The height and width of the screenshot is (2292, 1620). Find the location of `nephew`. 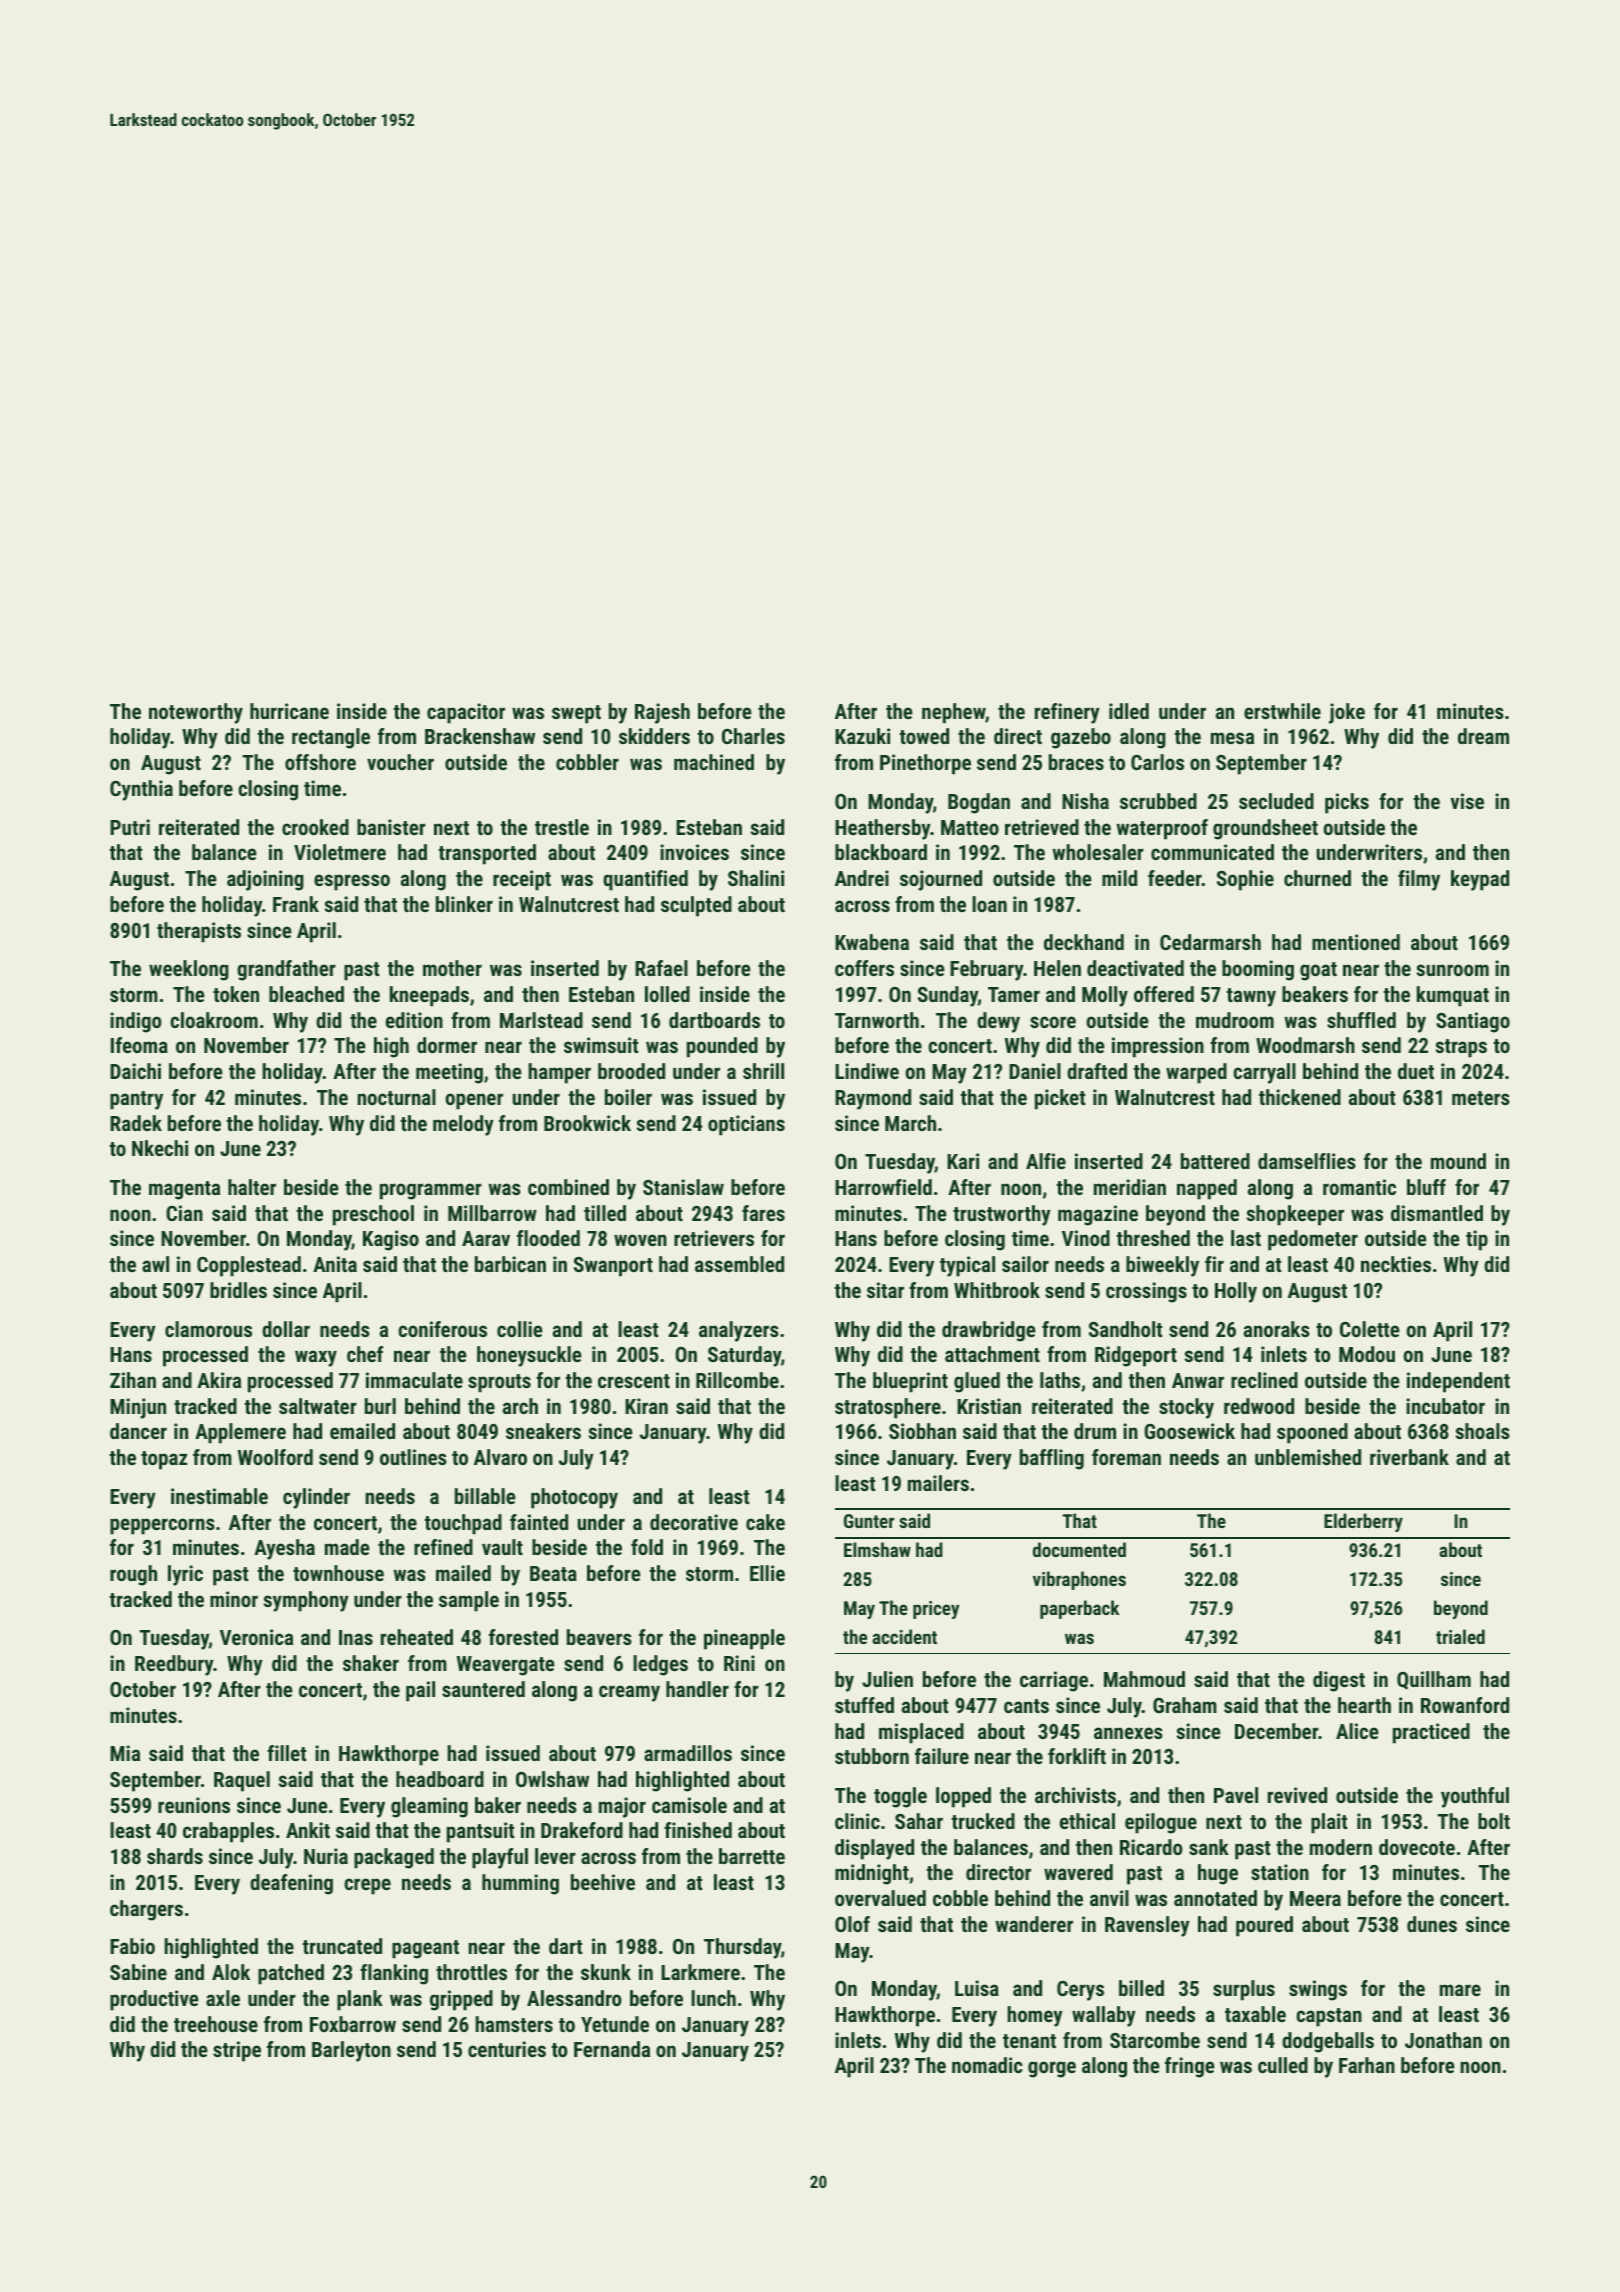

nephew is located at coordinates (953, 713).
